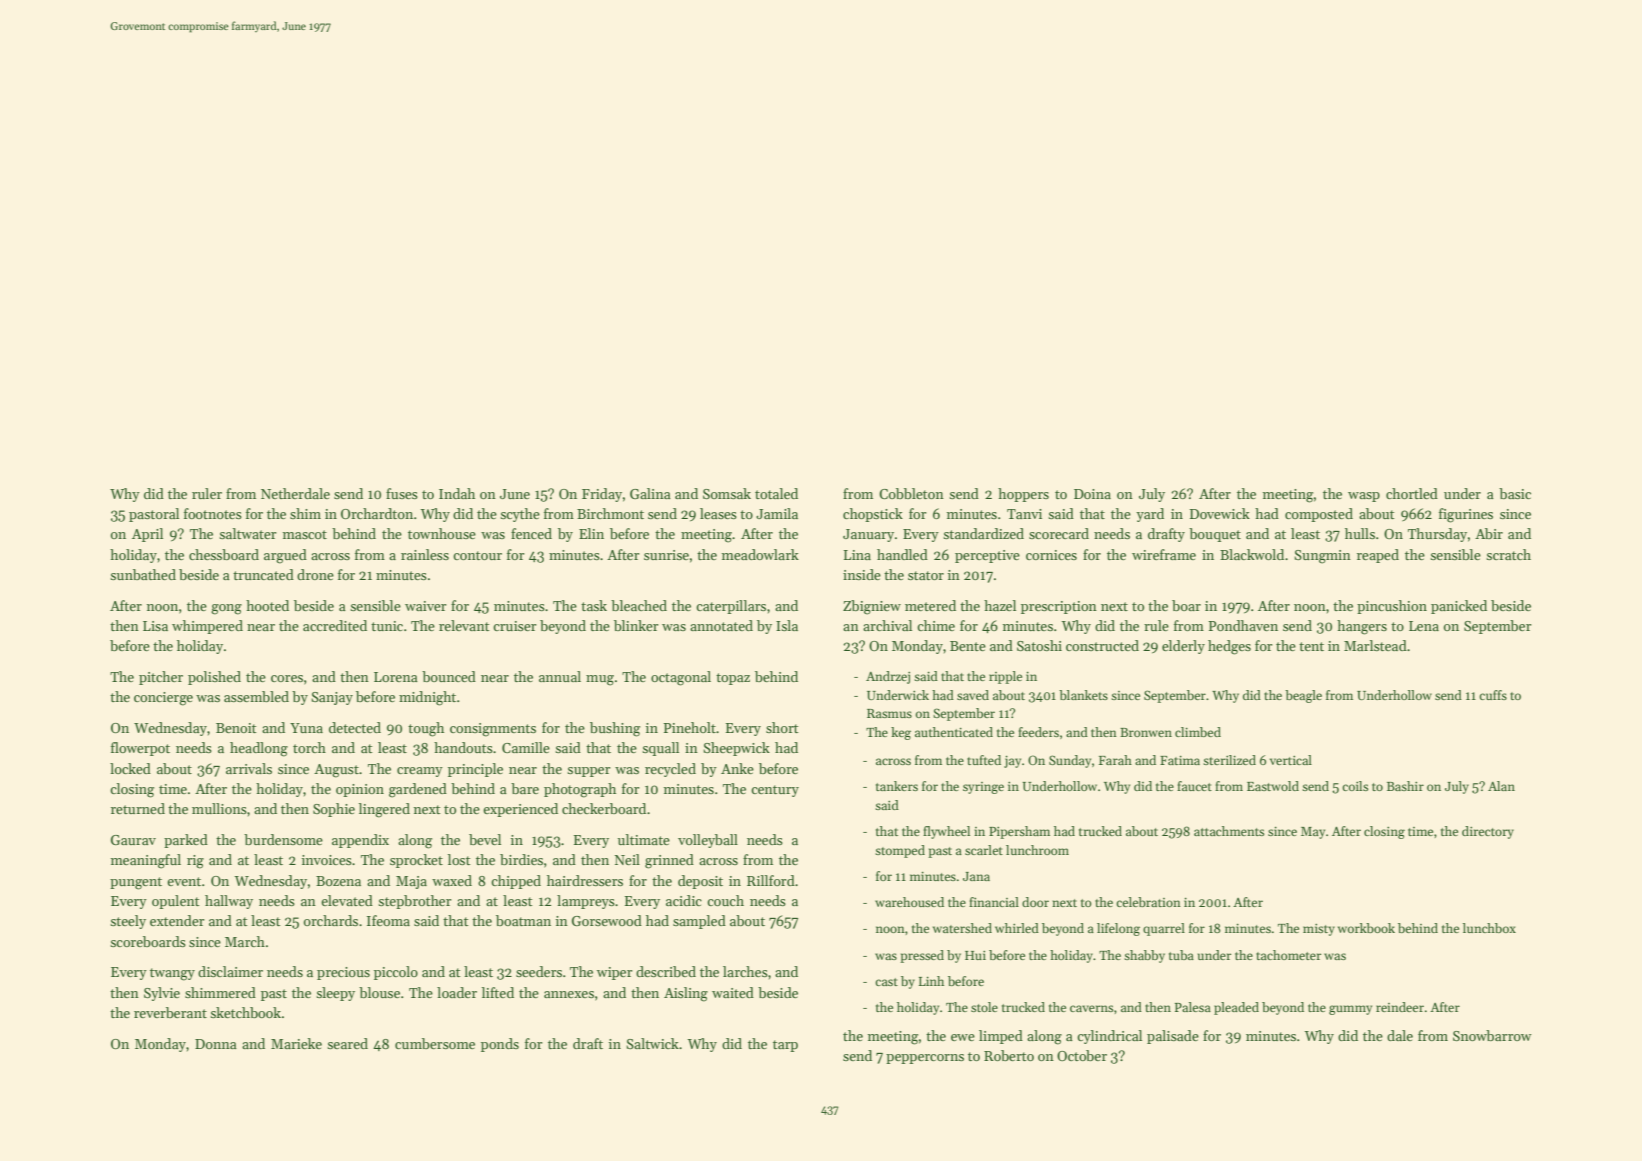  What do you see at coordinates (493, 730) in the image?
I see `consignments` at bounding box center [493, 730].
